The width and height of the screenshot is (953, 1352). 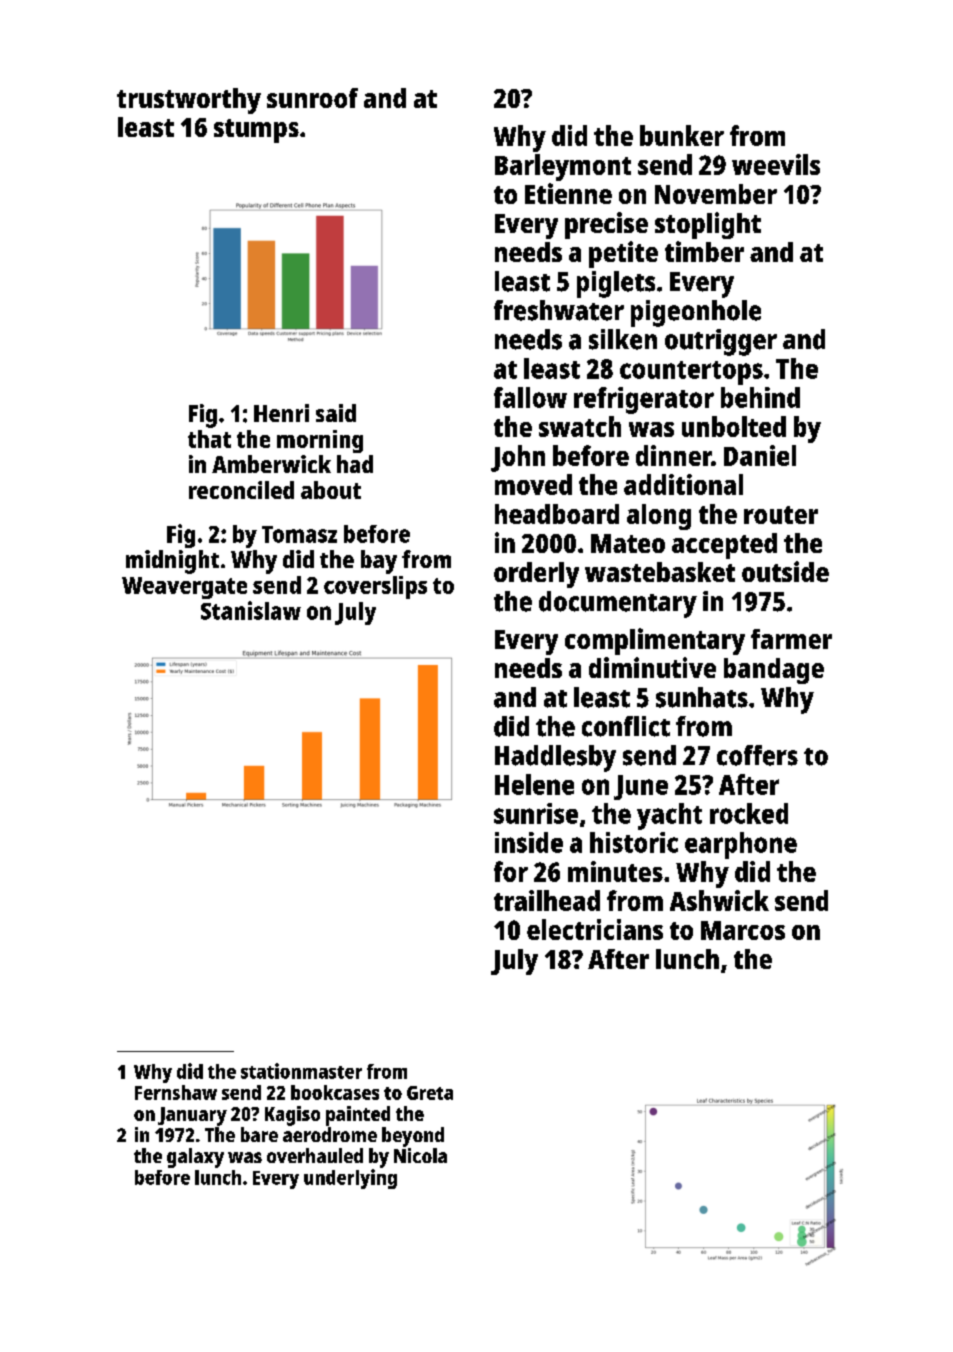 What do you see at coordinates (271, 464) in the screenshot?
I see `Amberwick` at bounding box center [271, 464].
